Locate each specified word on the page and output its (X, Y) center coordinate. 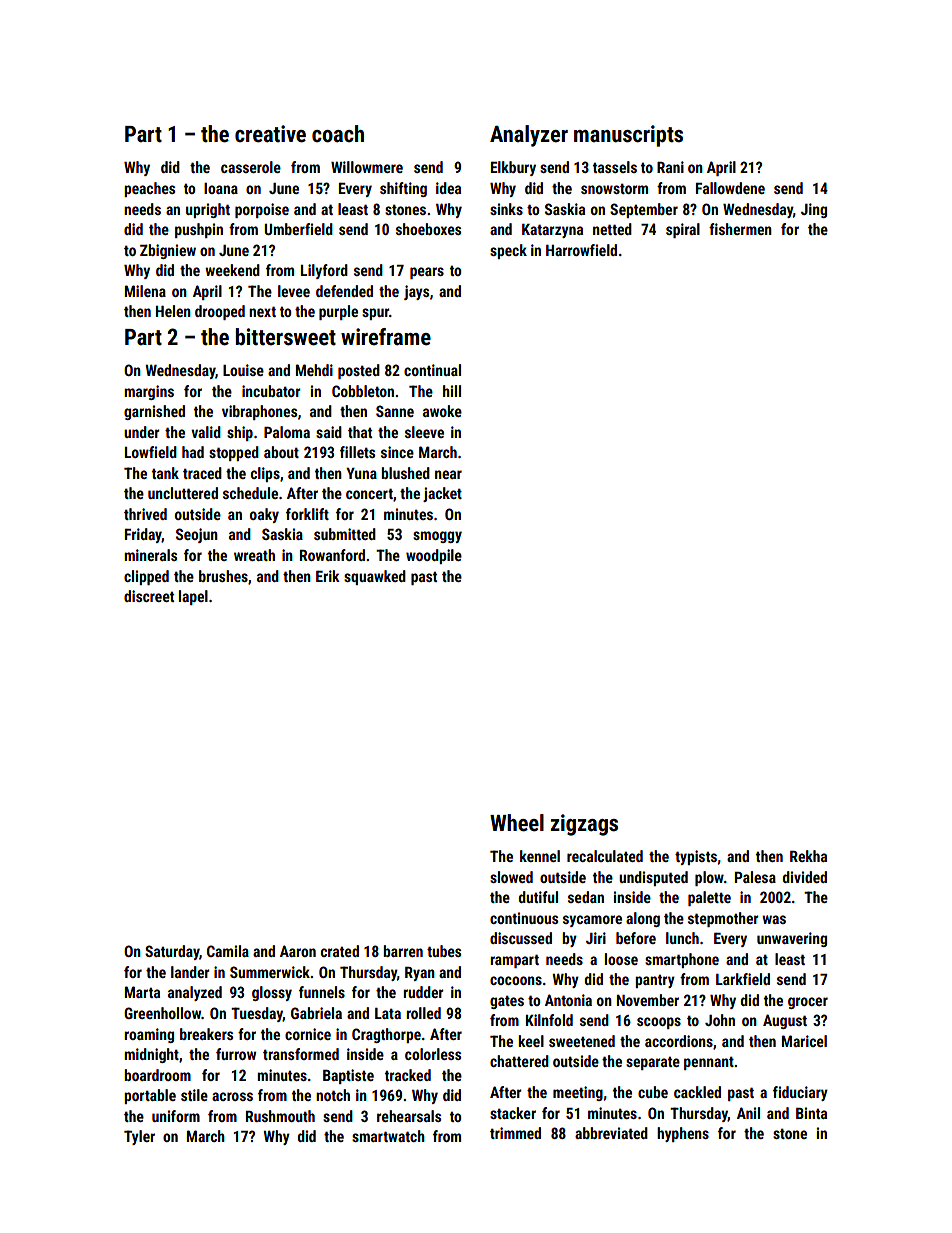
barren (403, 951)
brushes (223, 576)
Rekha (808, 856)
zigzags (584, 825)
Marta (142, 992)
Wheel (517, 823)
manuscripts (628, 136)
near (448, 474)
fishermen (740, 229)
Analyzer (529, 136)
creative (270, 134)
